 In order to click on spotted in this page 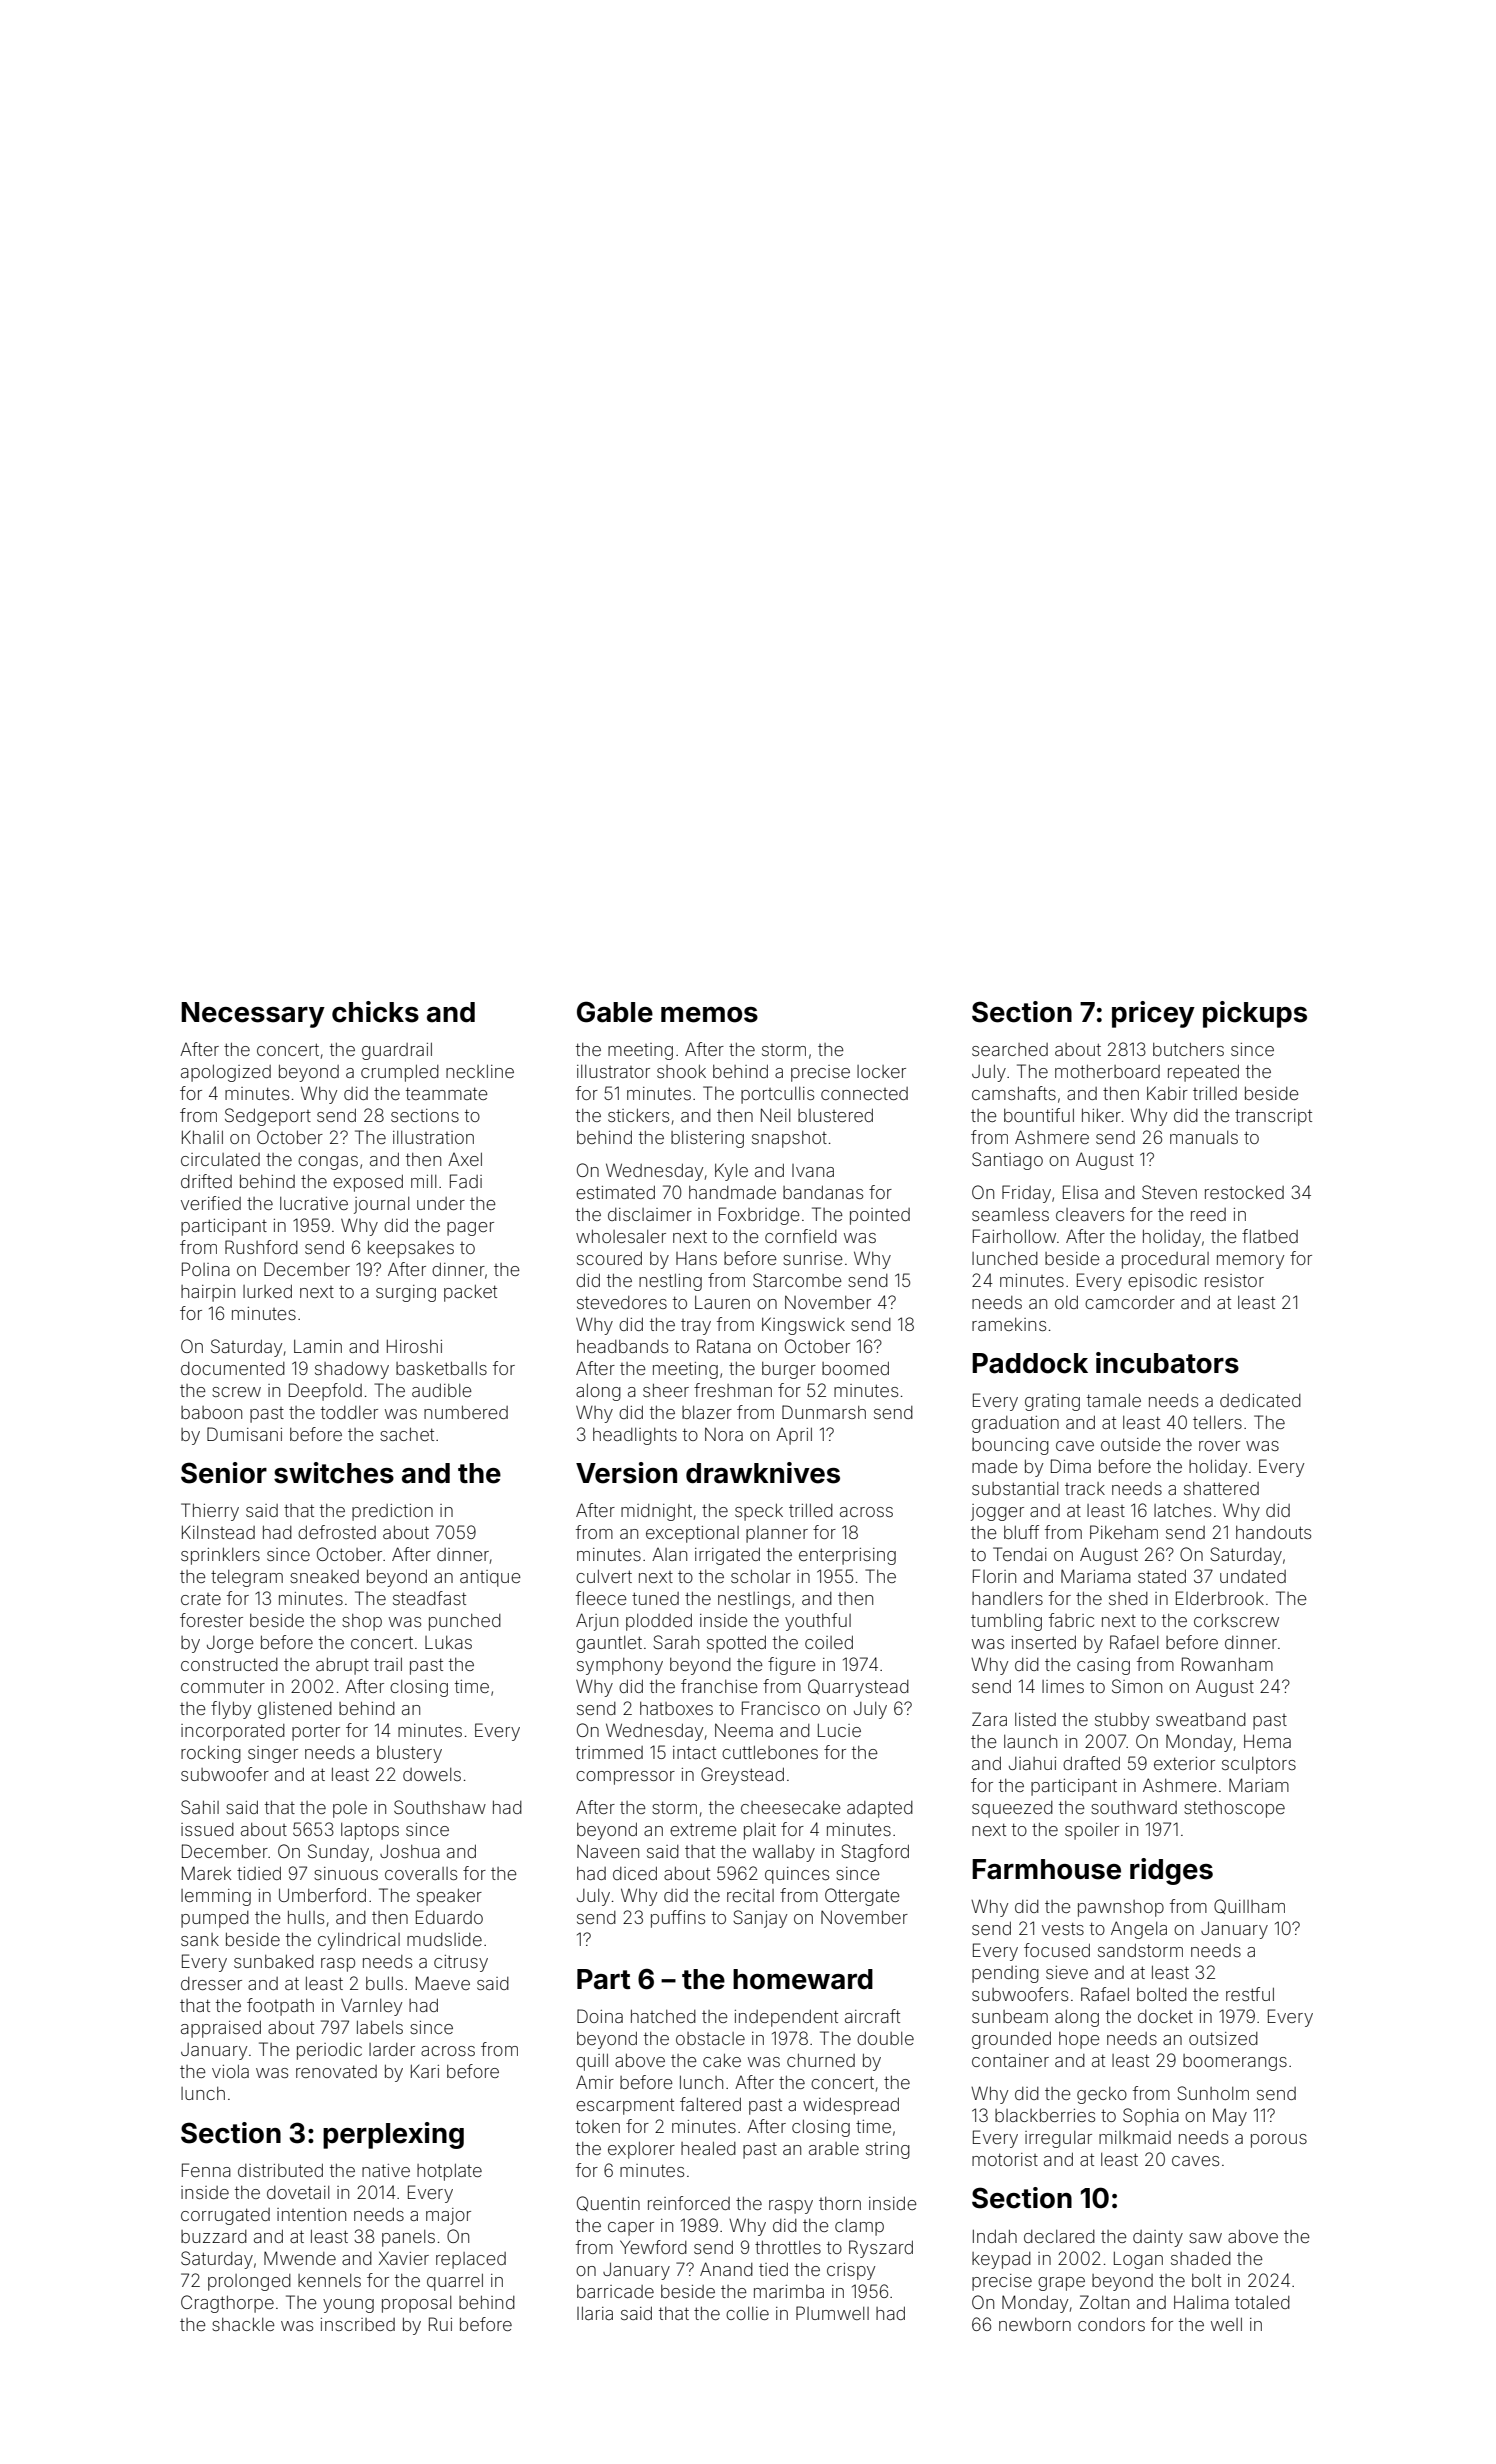, I will do `click(736, 1644)`.
